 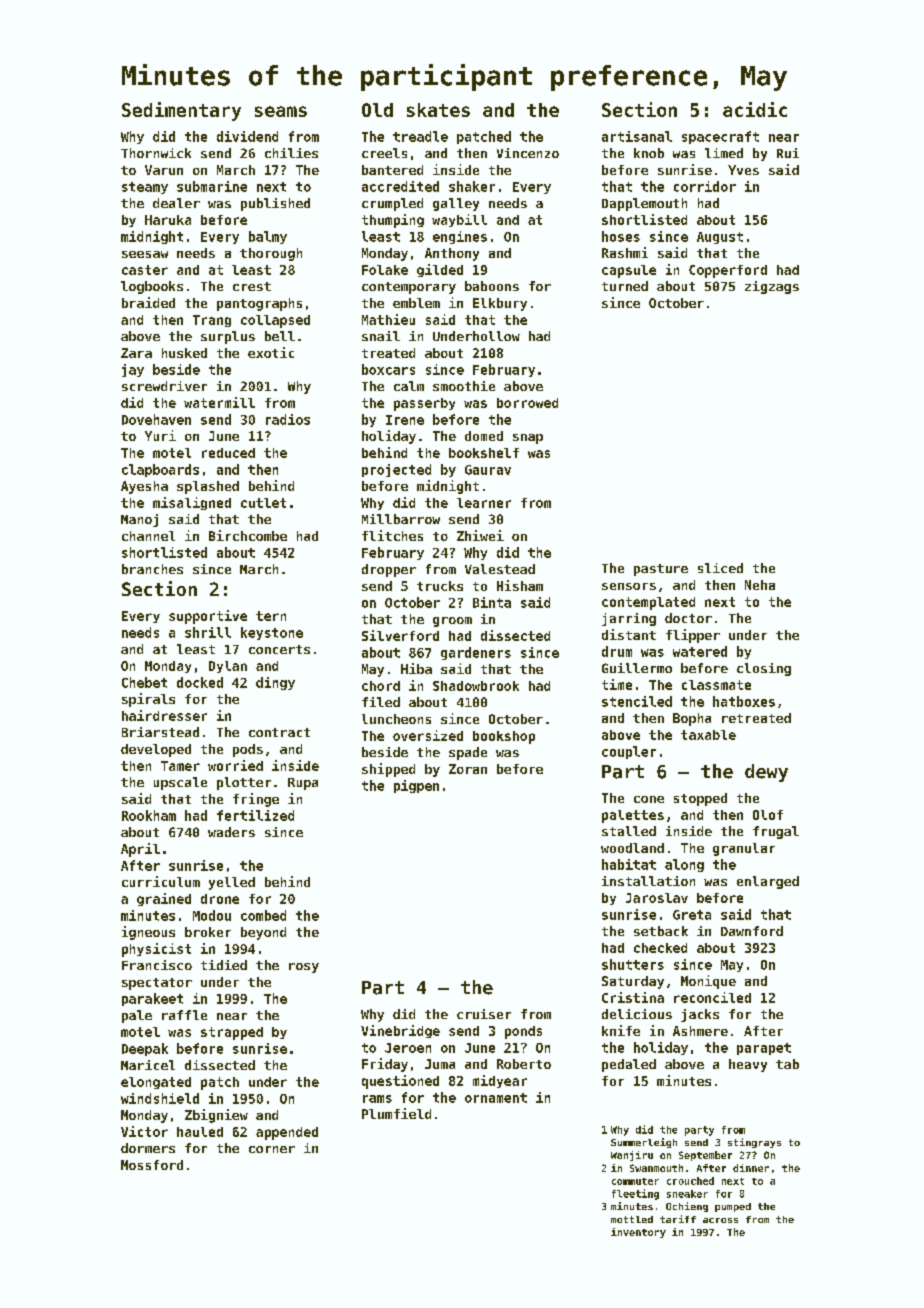 I want to click on Hiba, so click(x=416, y=668).
